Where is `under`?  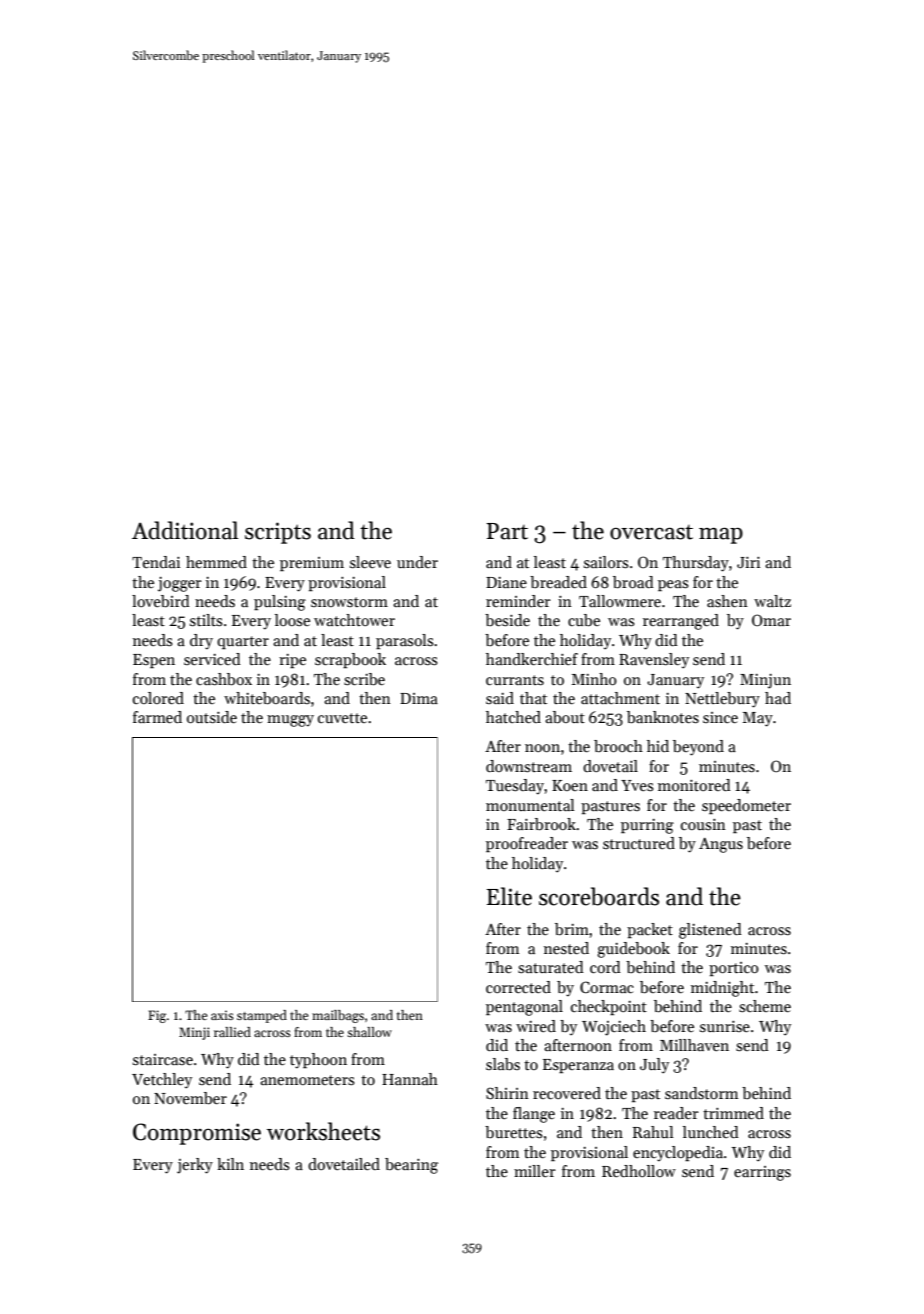
under is located at coordinates (417, 562).
